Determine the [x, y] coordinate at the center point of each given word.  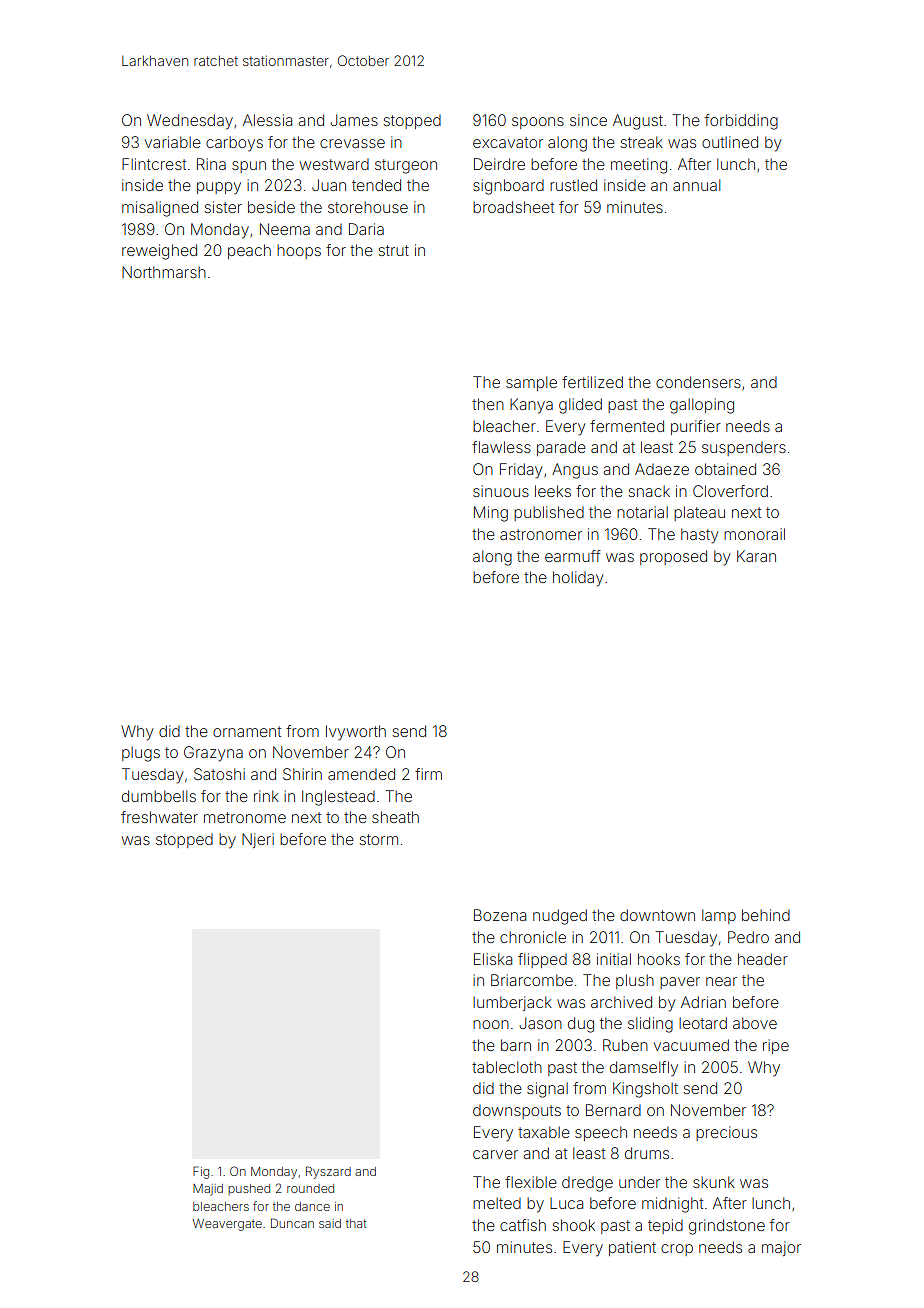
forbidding [741, 122]
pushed [249, 1189]
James [354, 120]
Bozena [500, 915]
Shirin [302, 774]
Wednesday [190, 122]
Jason [540, 1023]
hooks [659, 959]
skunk [714, 1182]
